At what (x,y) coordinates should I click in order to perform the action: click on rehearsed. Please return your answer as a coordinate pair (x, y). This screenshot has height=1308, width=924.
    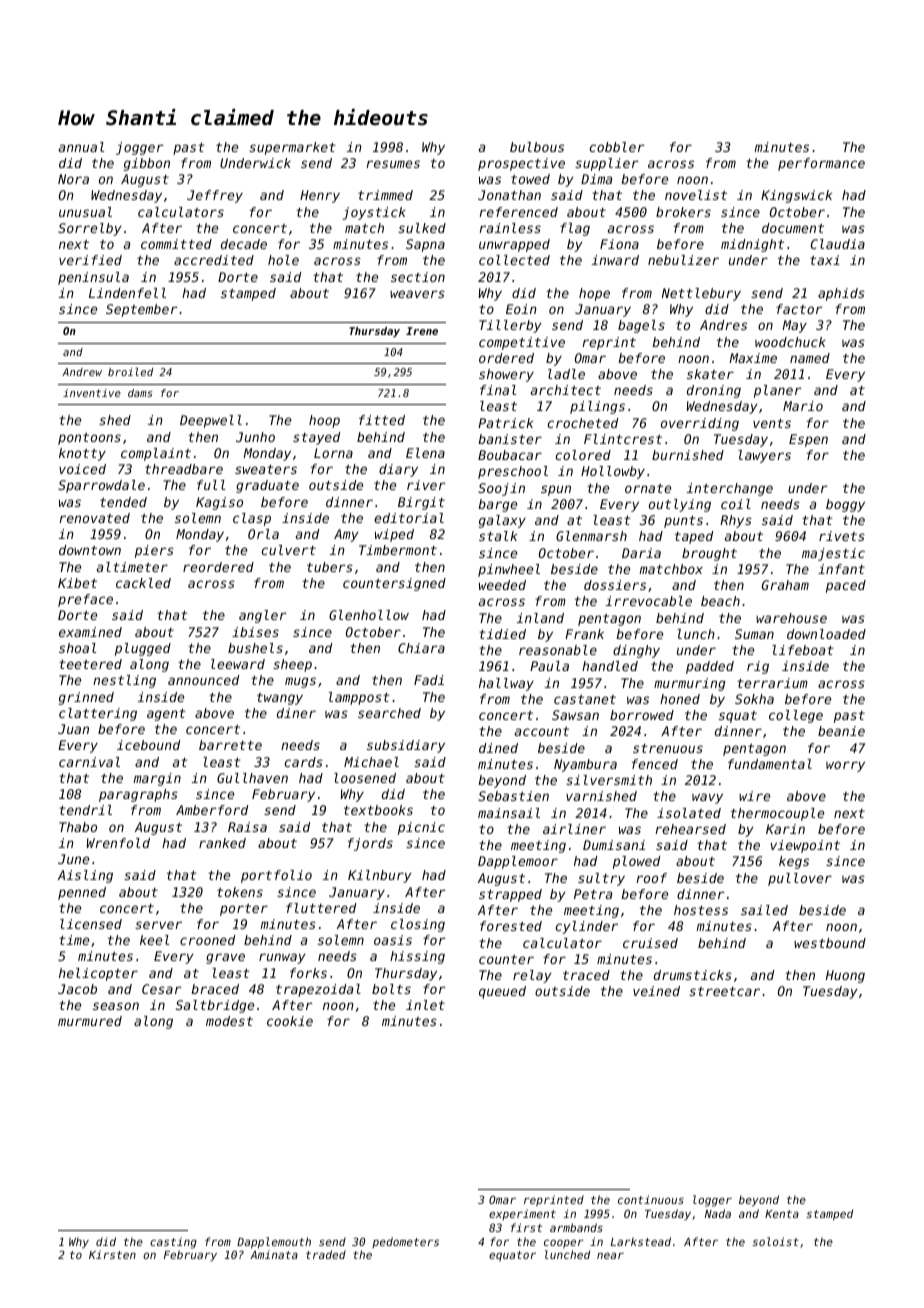
    Looking at the image, I should click on (690, 829).
